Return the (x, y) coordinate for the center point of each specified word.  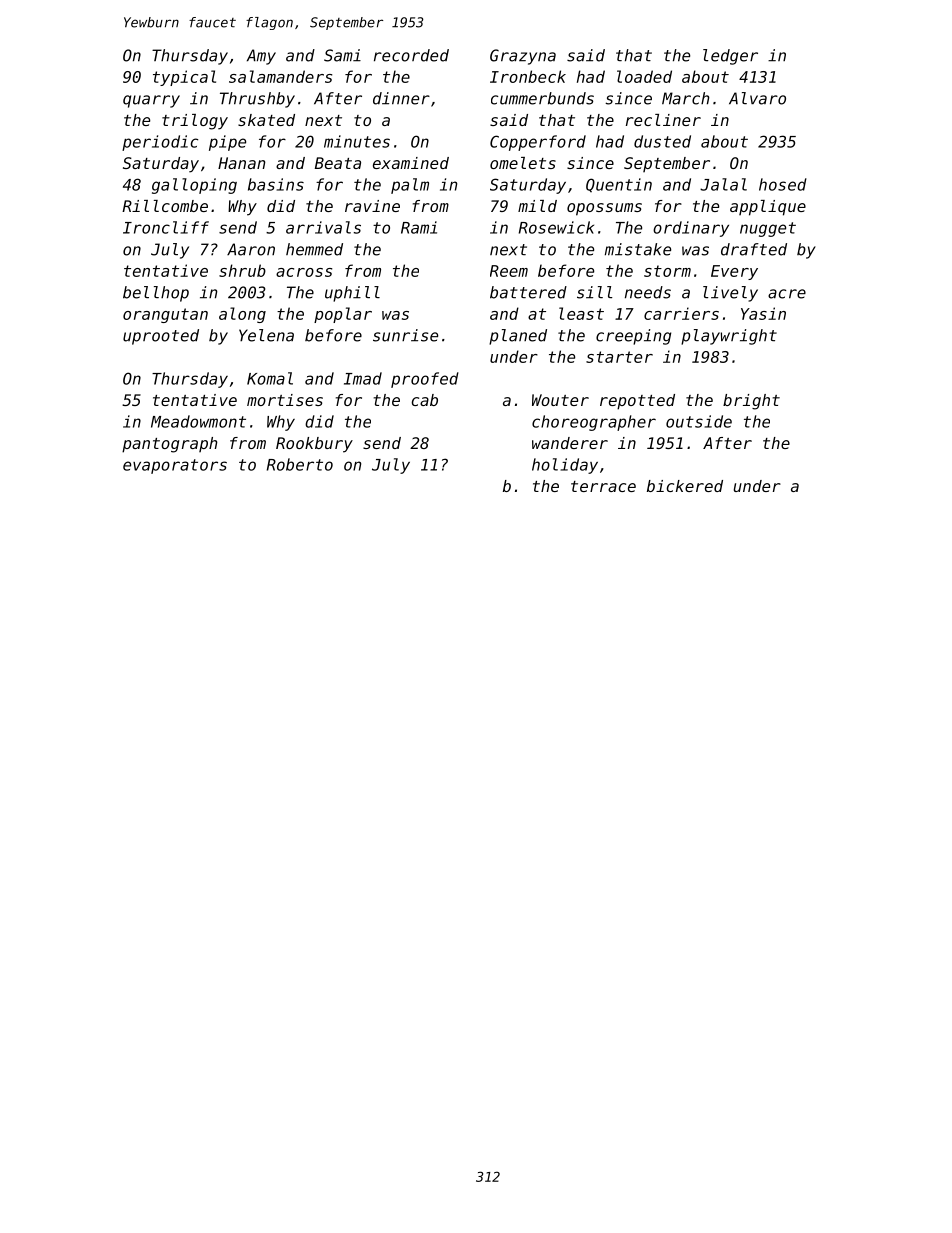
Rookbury (314, 445)
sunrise (405, 335)
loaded (644, 76)
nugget (768, 229)
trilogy (195, 122)
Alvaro (757, 98)
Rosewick (556, 227)
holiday (565, 466)
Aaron (251, 249)
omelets (523, 163)
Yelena (266, 335)
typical (184, 78)
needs (648, 292)
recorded (411, 55)
